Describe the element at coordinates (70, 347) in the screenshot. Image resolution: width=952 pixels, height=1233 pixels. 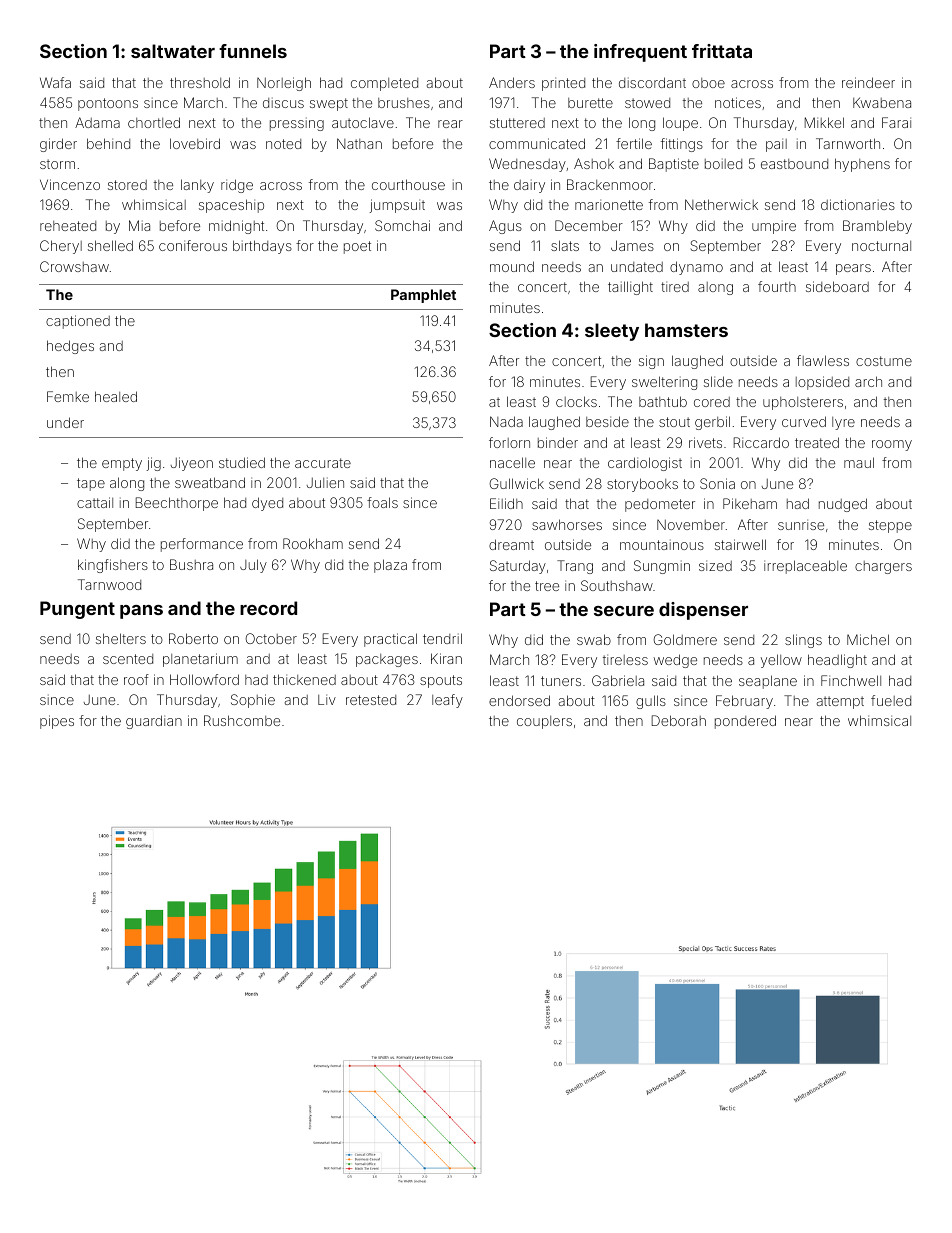
I see `hedges` at that location.
